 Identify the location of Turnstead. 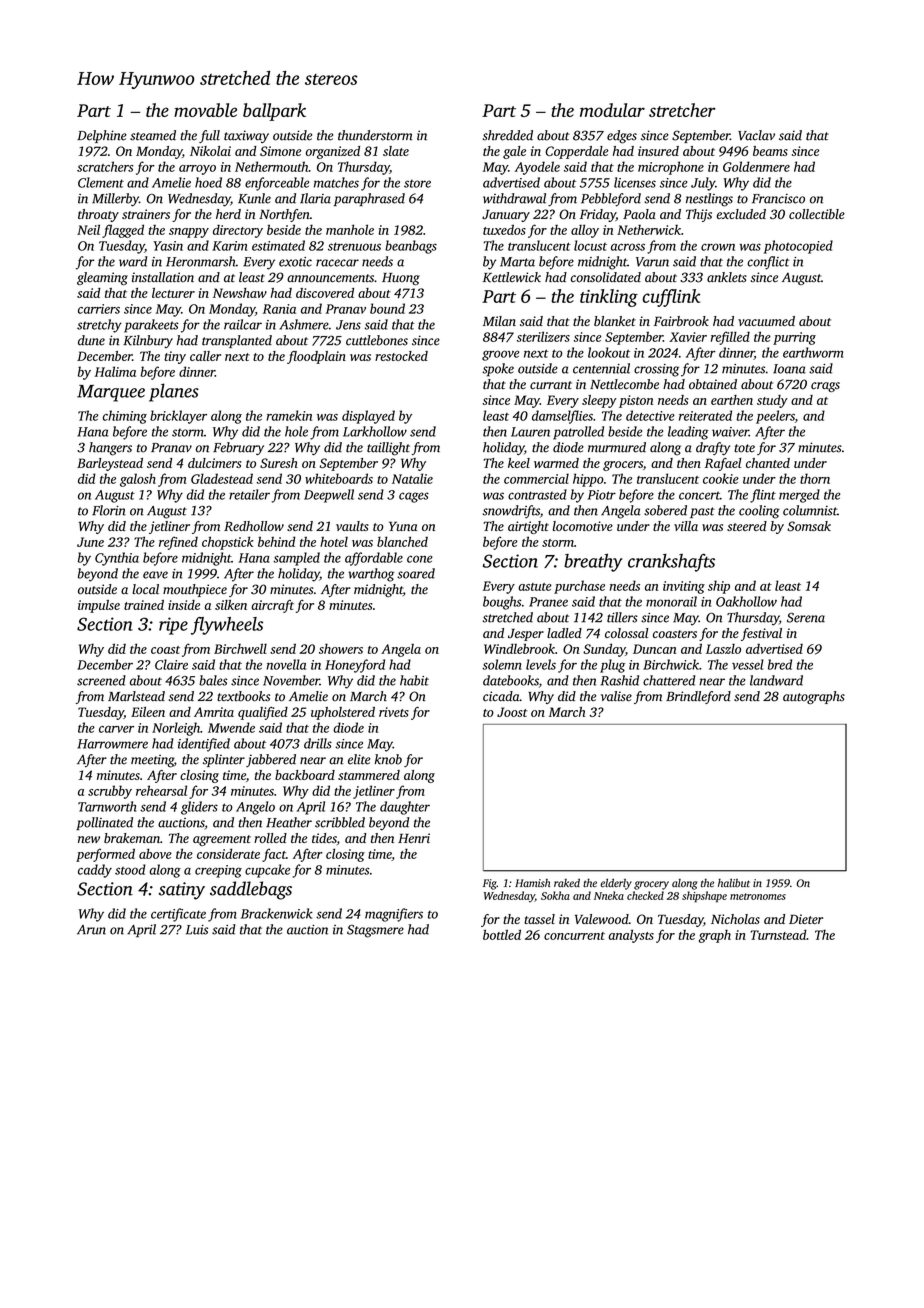
(778, 934).
